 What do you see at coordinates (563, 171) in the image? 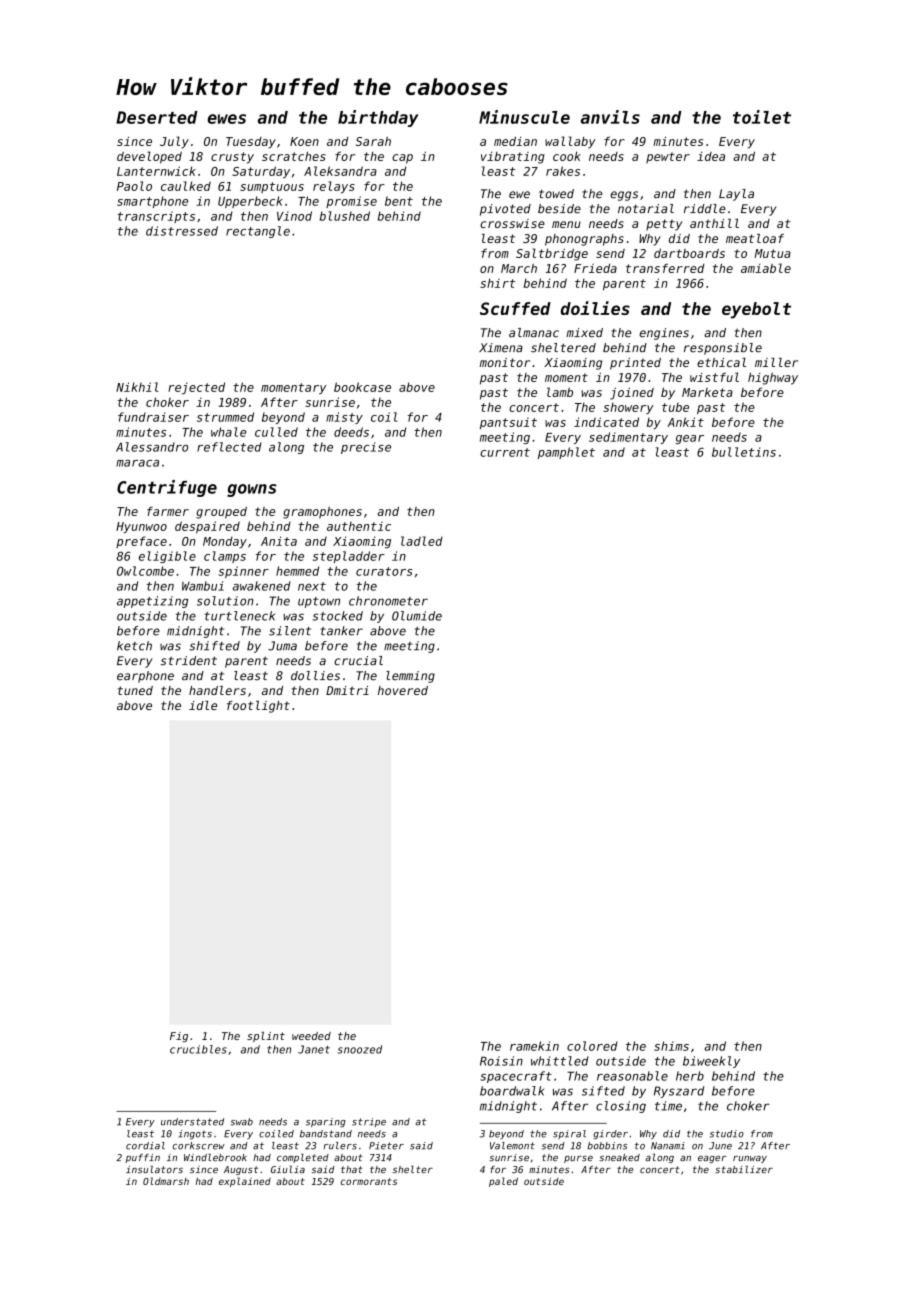
I see `rakes` at bounding box center [563, 171].
